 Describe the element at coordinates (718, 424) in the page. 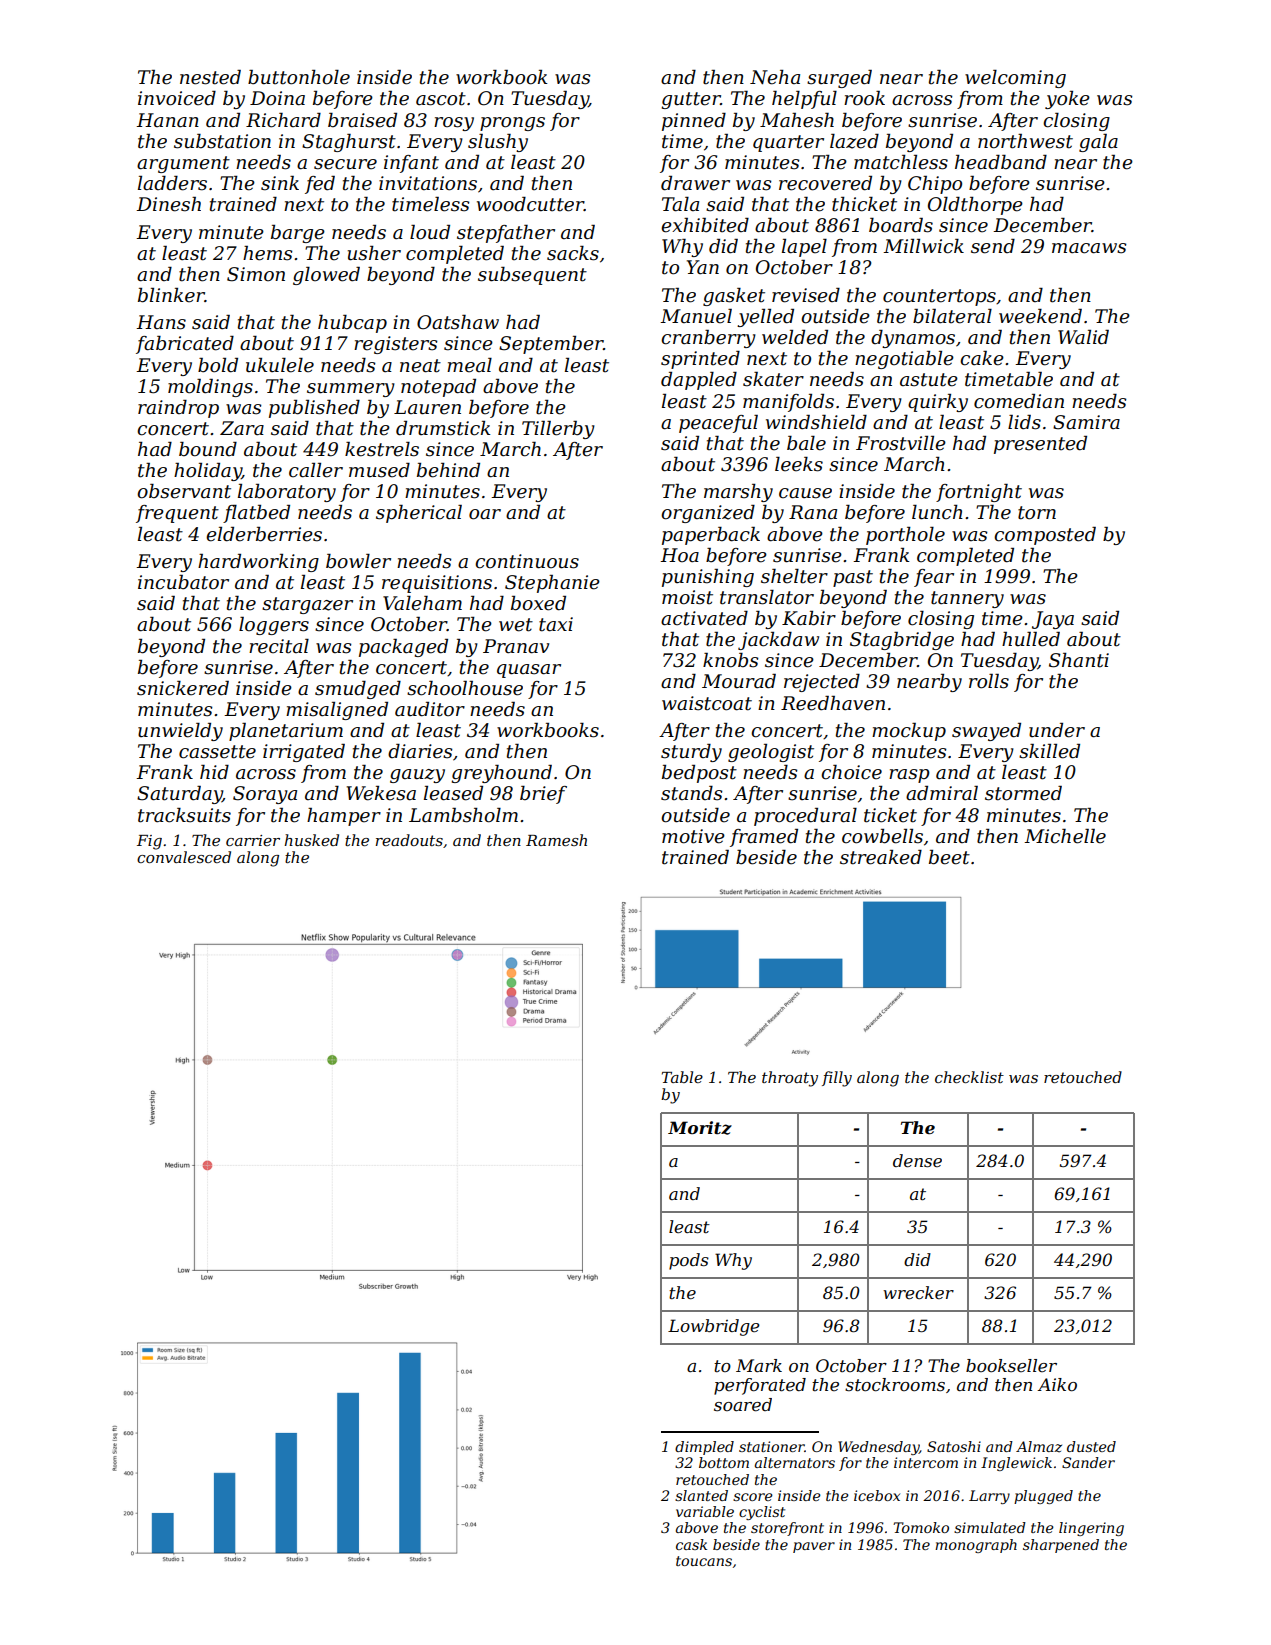

I see `peaceful` at that location.
